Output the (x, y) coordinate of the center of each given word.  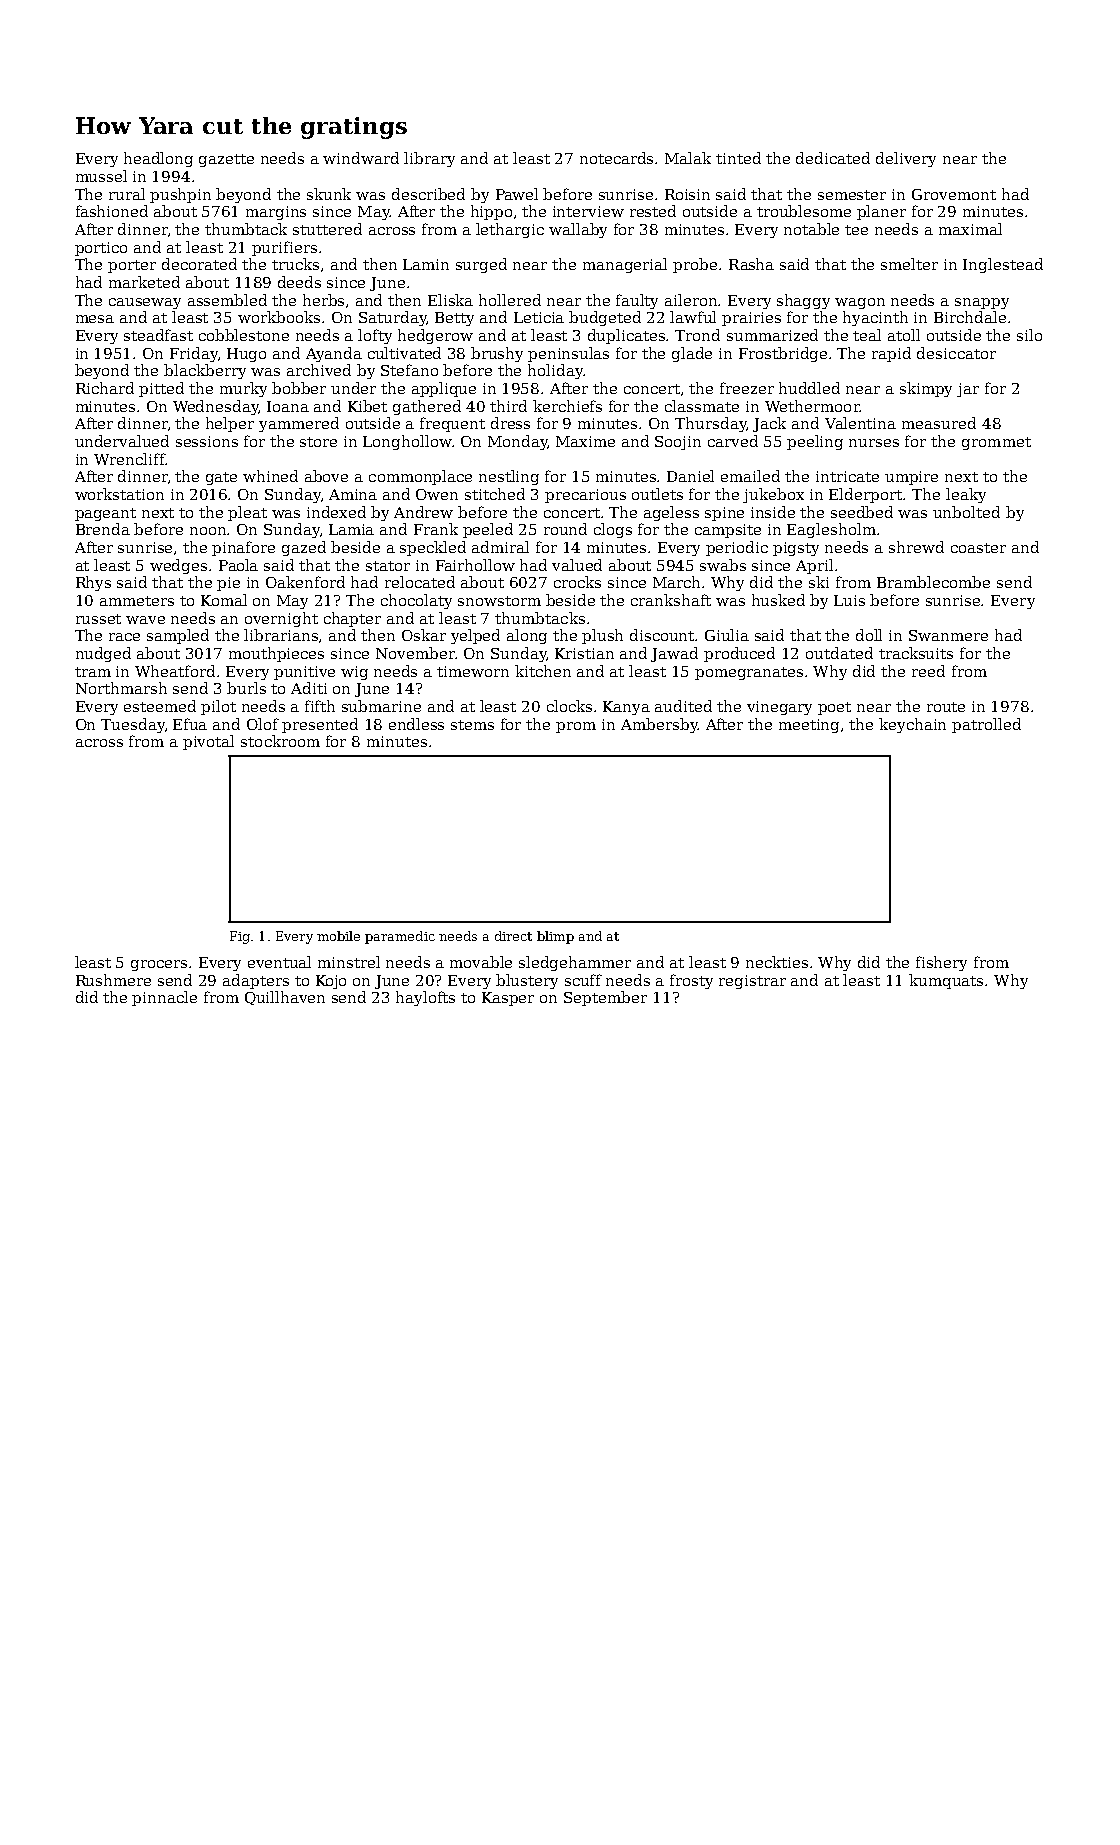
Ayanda (334, 354)
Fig (240, 937)
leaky (966, 495)
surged (481, 265)
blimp (555, 937)
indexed (336, 512)
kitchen (543, 671)
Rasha (751, 264)
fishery (941, 963)
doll (869, 635)
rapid (891, 354)
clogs (613, 530)
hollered (510, 300)
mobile (338, 936)
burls (246, 688)
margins (276, 213)
